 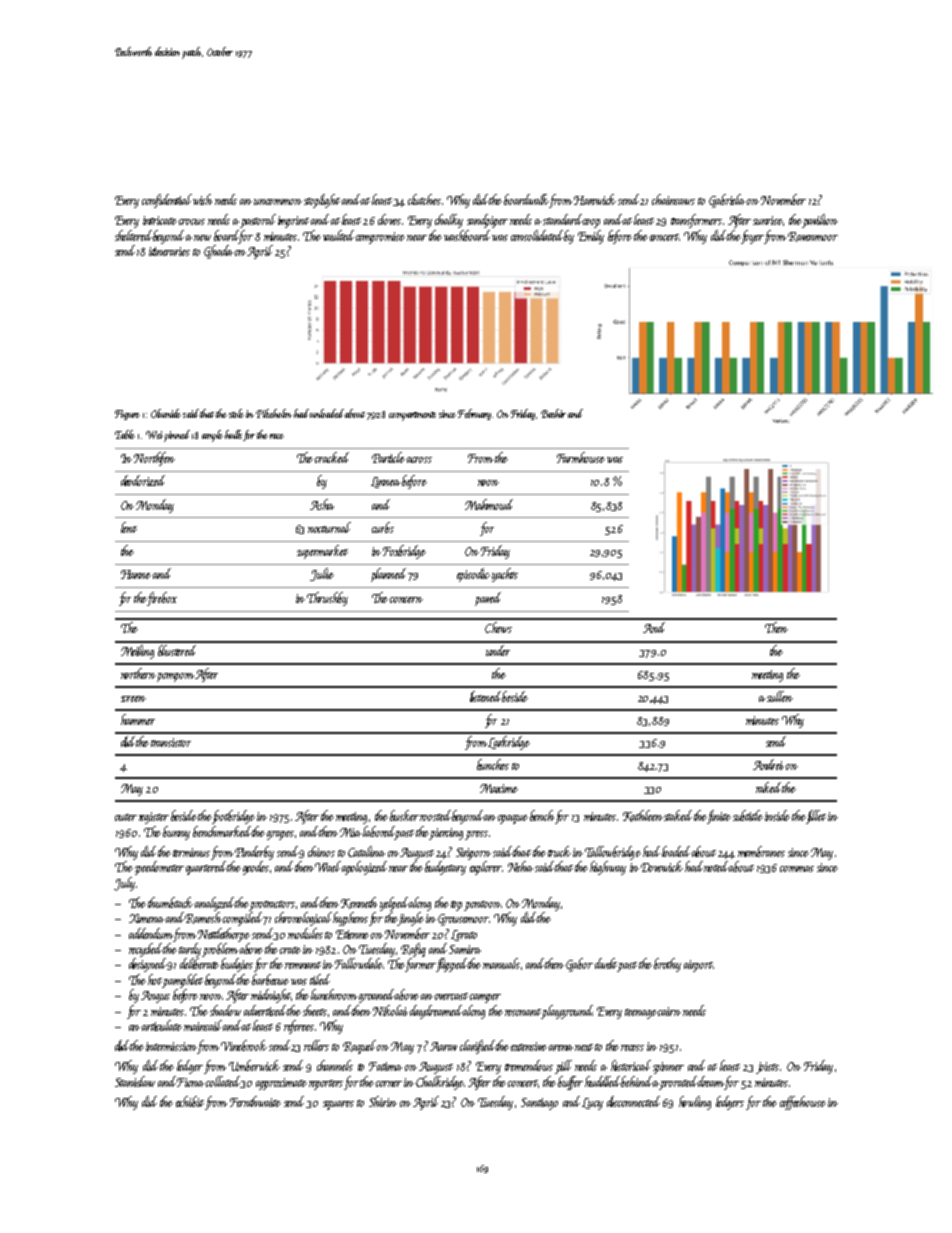 I want to click on consolidated, so click(x=537, y=235).
